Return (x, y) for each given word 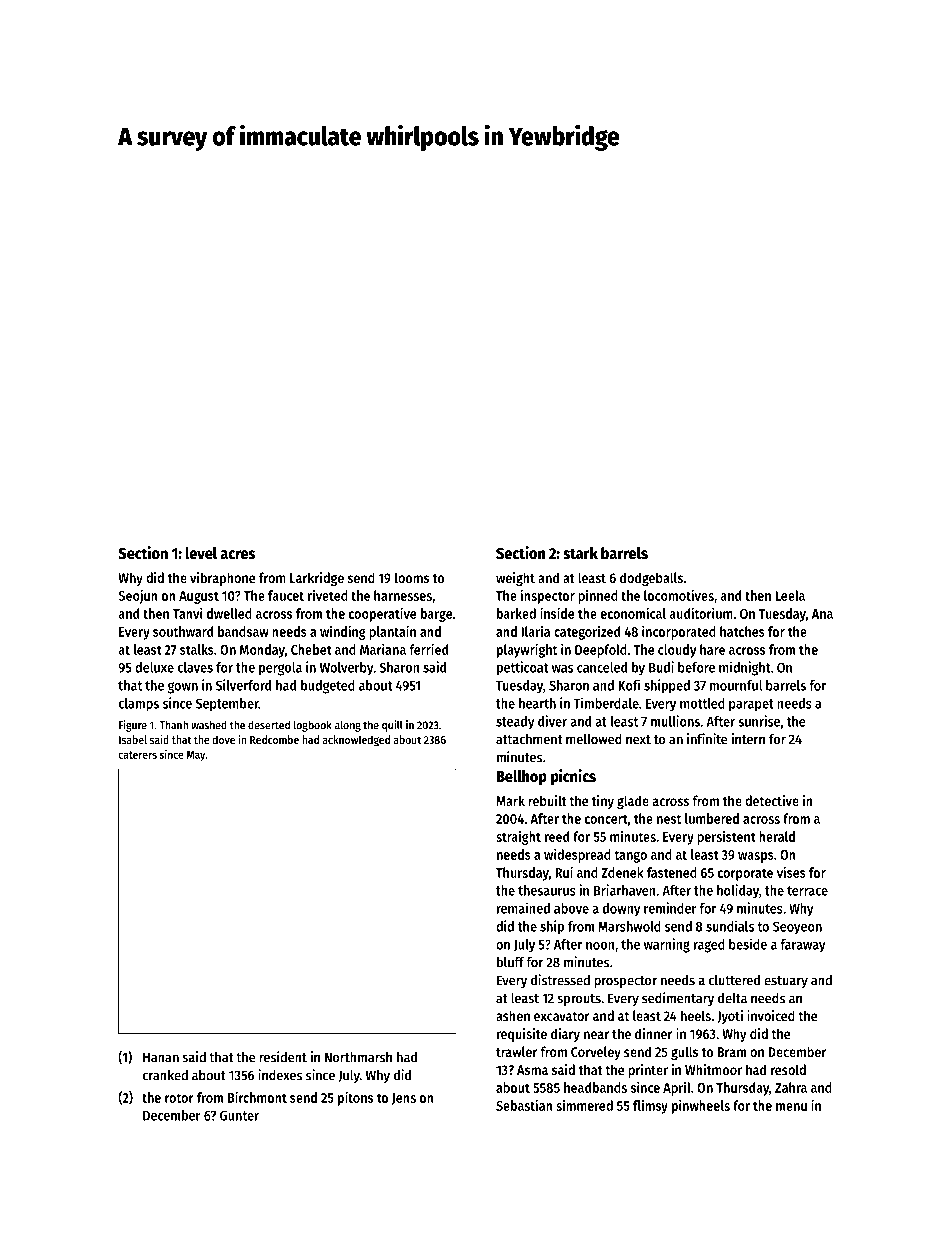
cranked (165, 1075)
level (201, 553)
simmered (584, 1105)
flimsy (650, 1107)
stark (580, 553)
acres (238, 555)
